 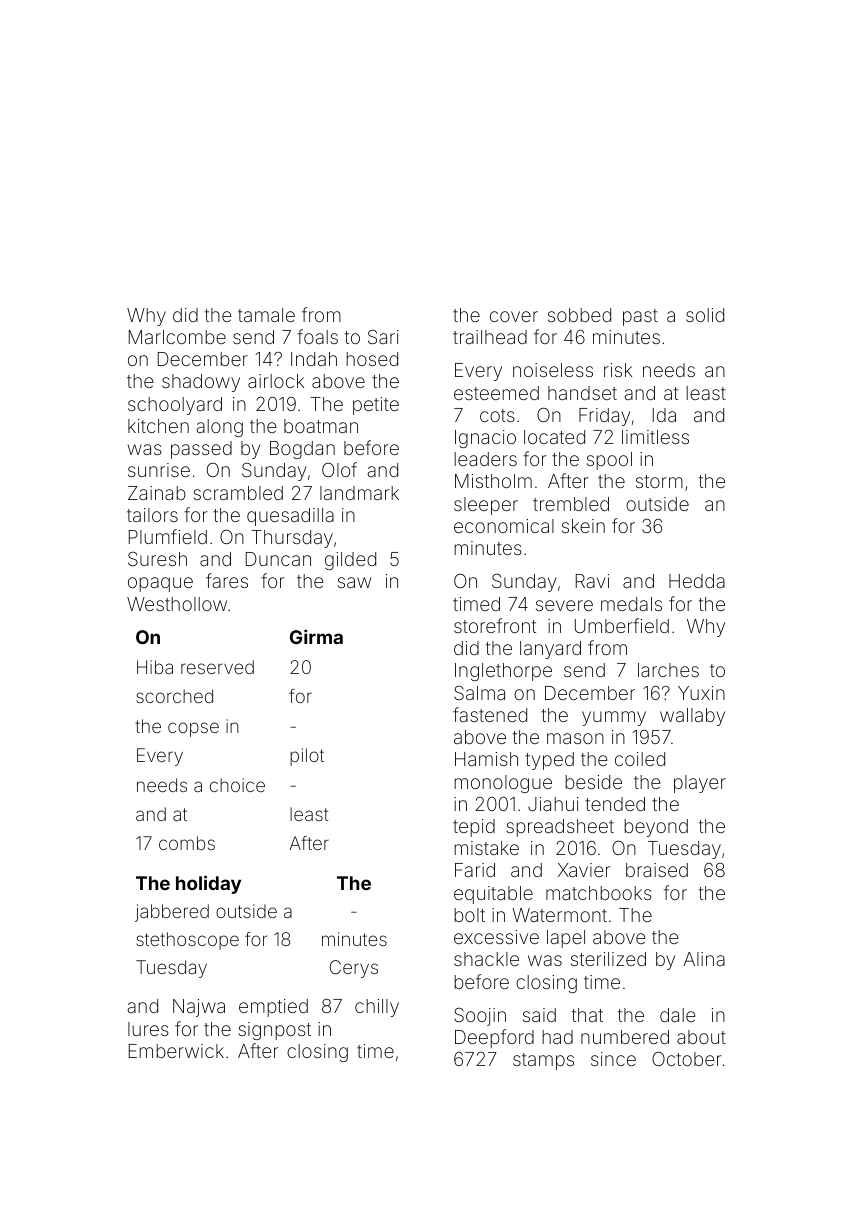 I want to click on Alina, so click(x=704, y=959).
